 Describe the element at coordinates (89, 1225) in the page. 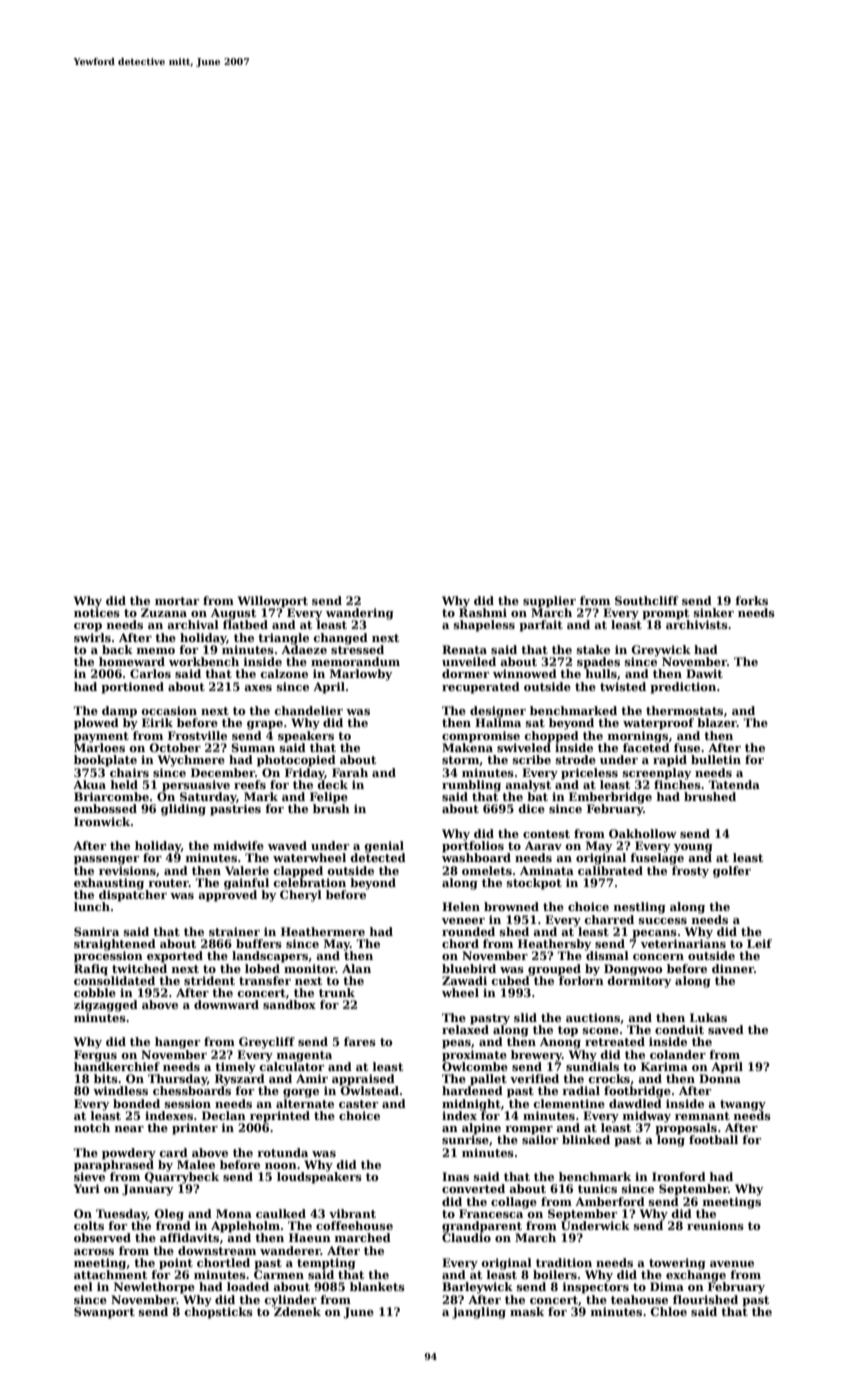

I see `colts` at that location.
